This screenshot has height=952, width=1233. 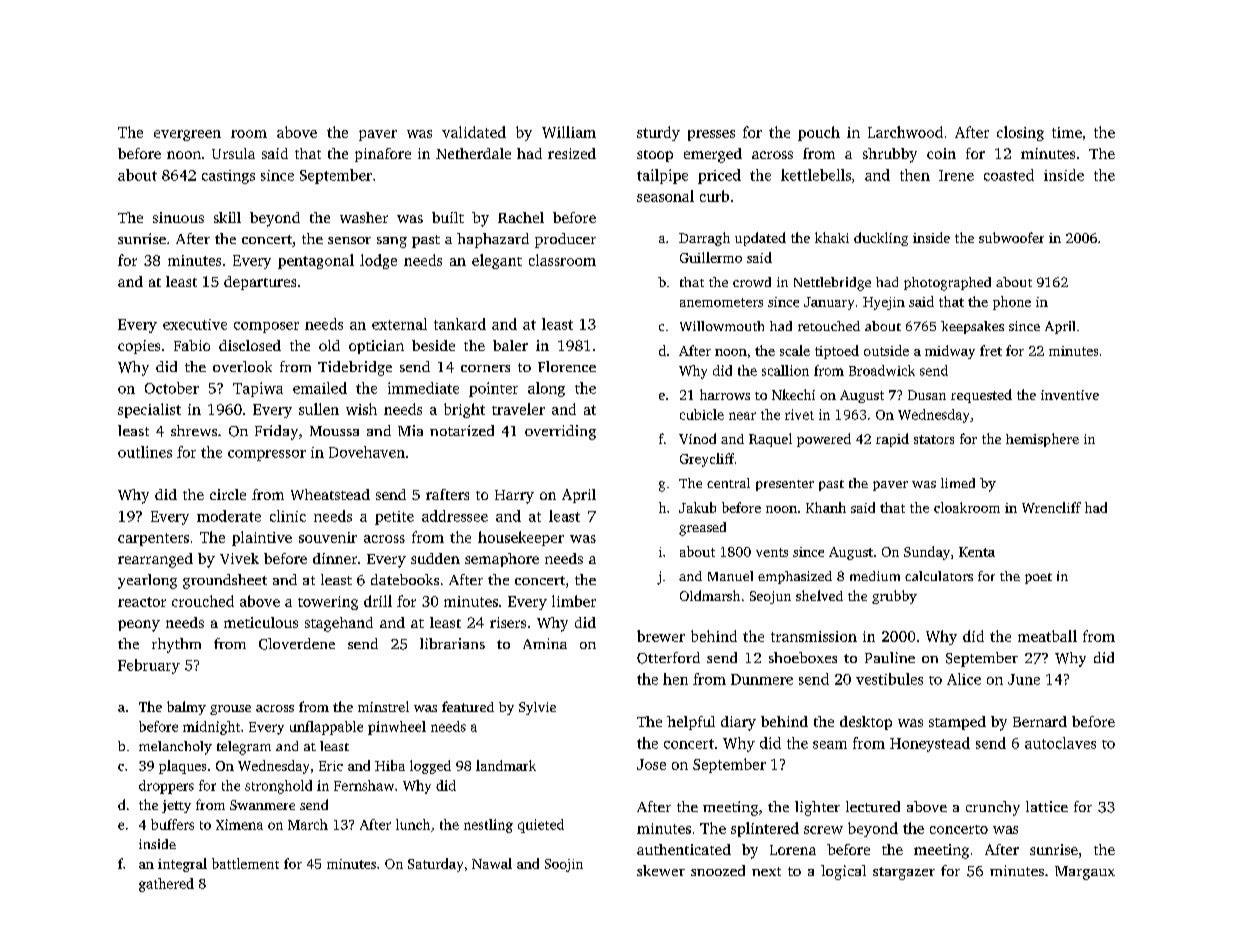 I want to click on Larchwood, so click(x=905, y=132).
